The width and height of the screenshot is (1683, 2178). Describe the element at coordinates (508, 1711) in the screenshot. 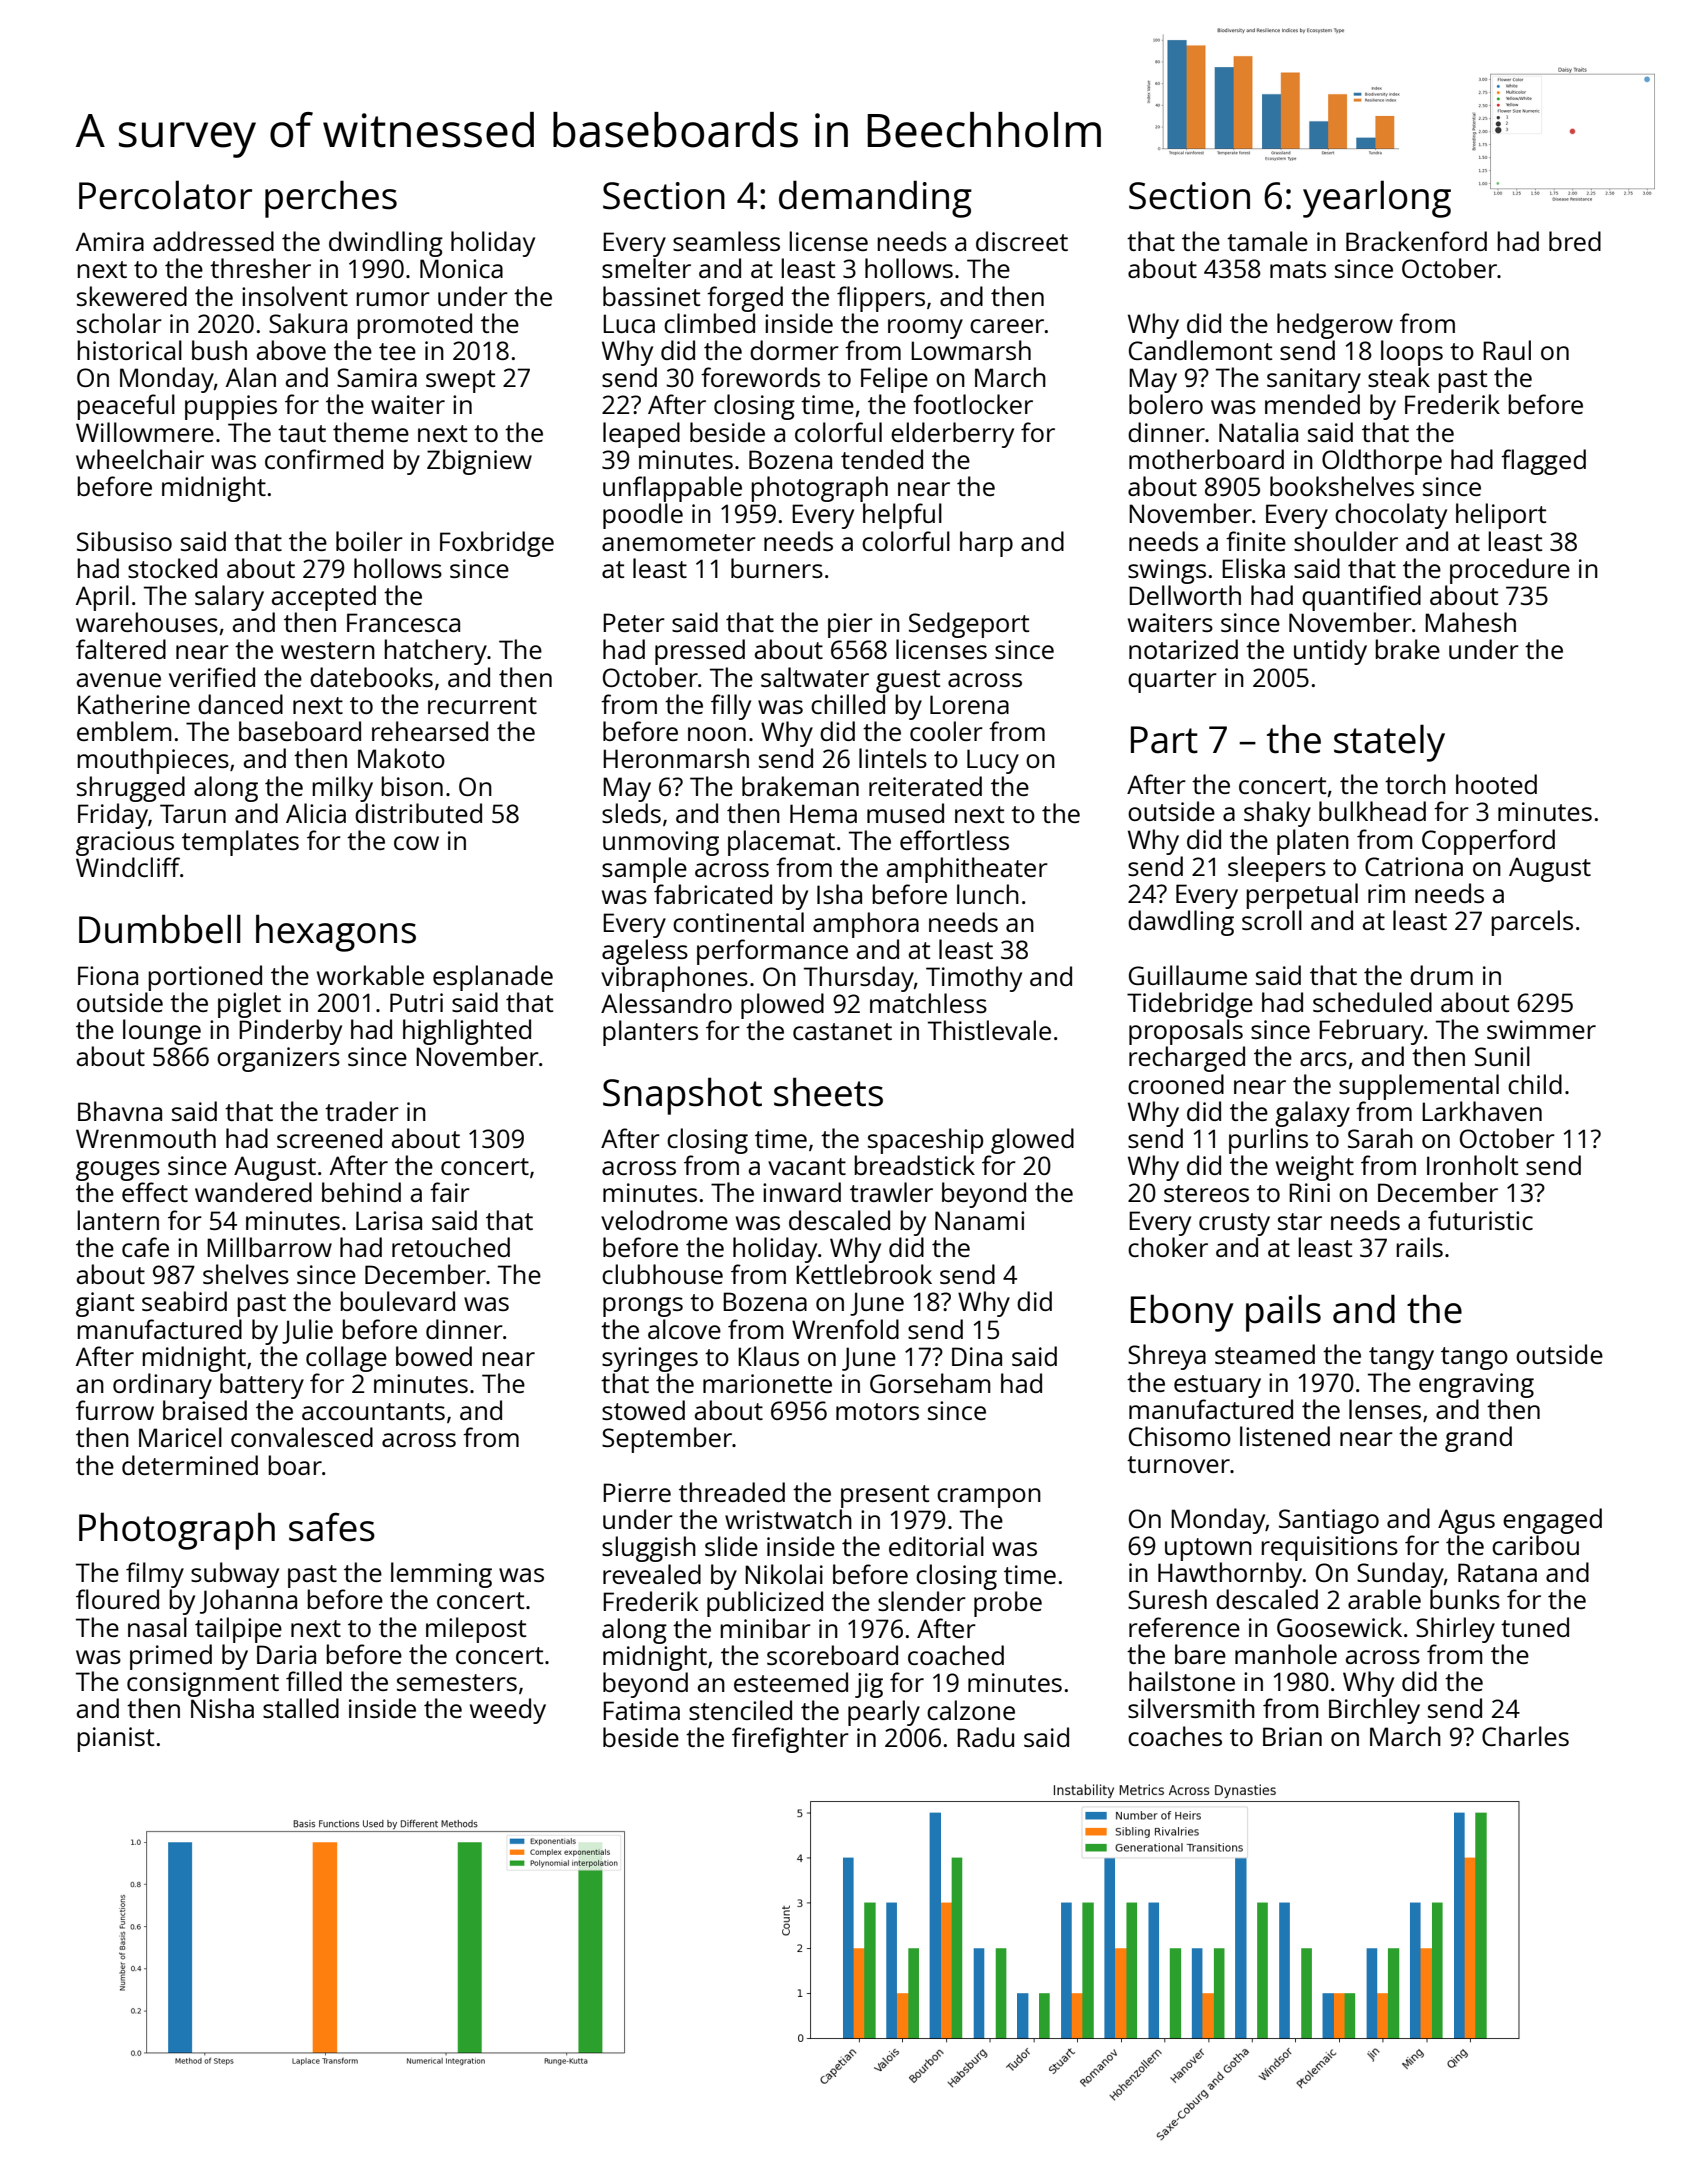

I see `weedy` at that location.
